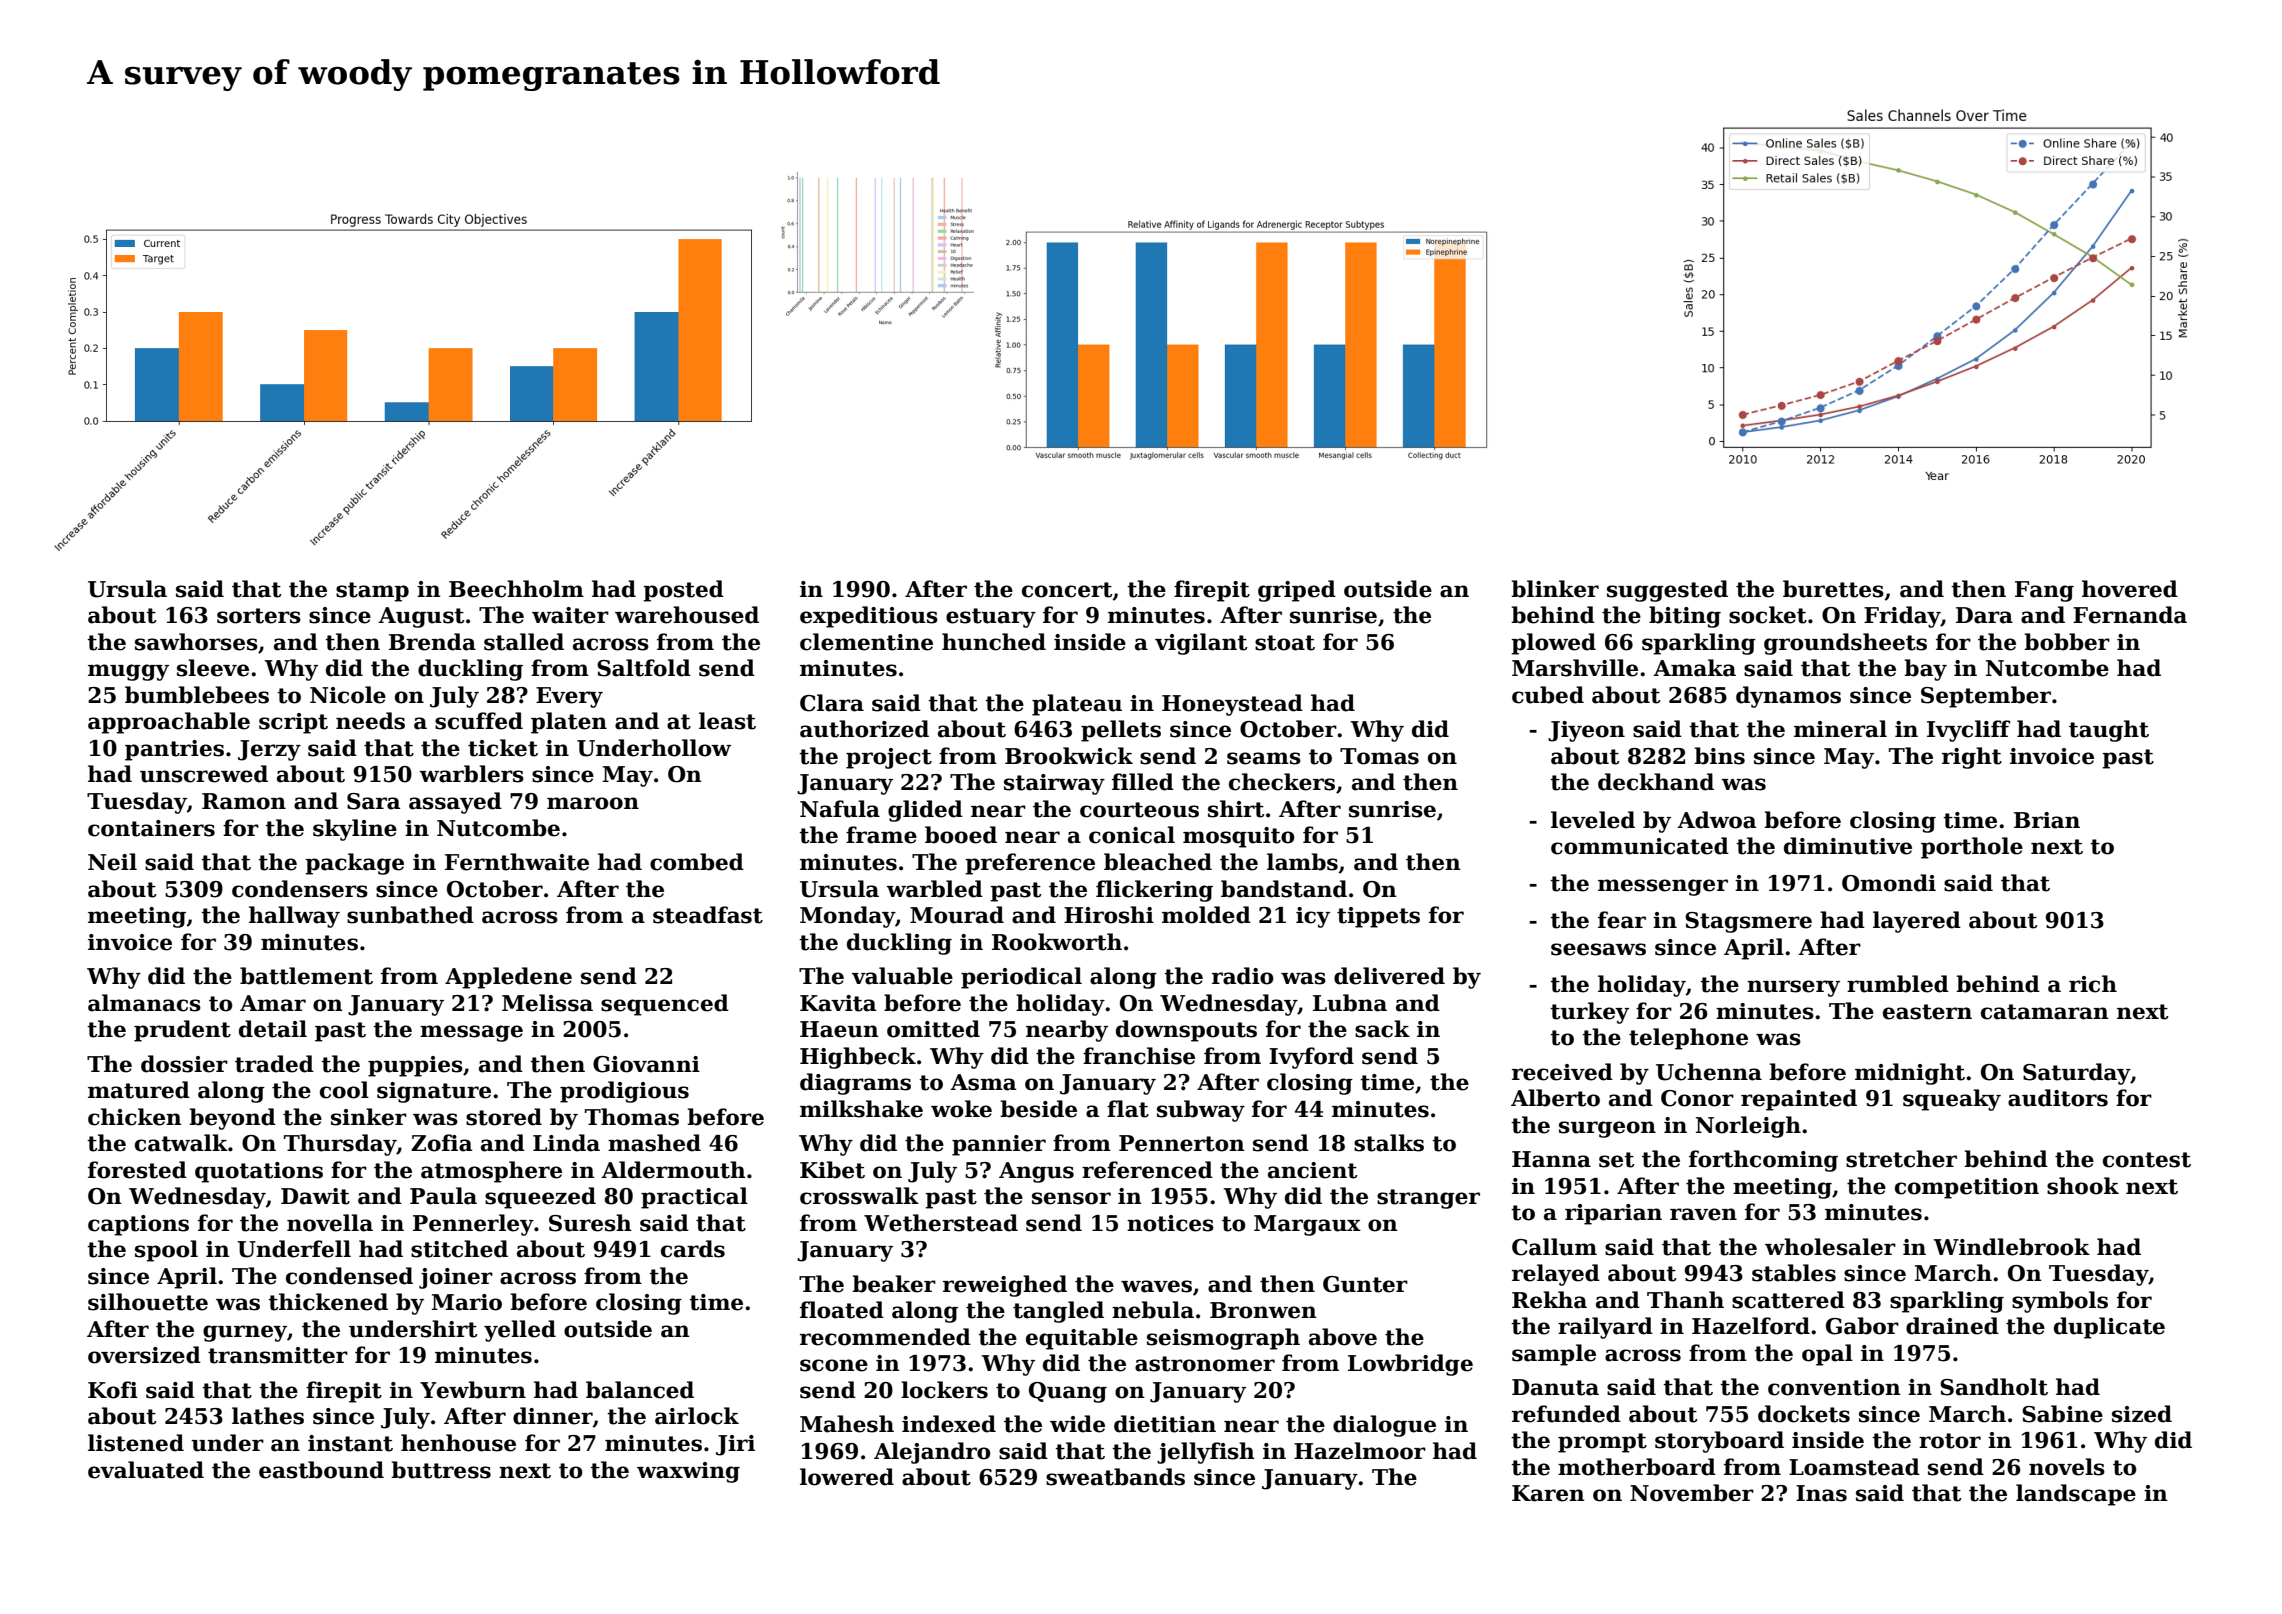 This document has height=1614, width=2282. What do you see at coordinates (268, 1416) in the document?
I see `lathes` at bounding box center [268, 1416].
